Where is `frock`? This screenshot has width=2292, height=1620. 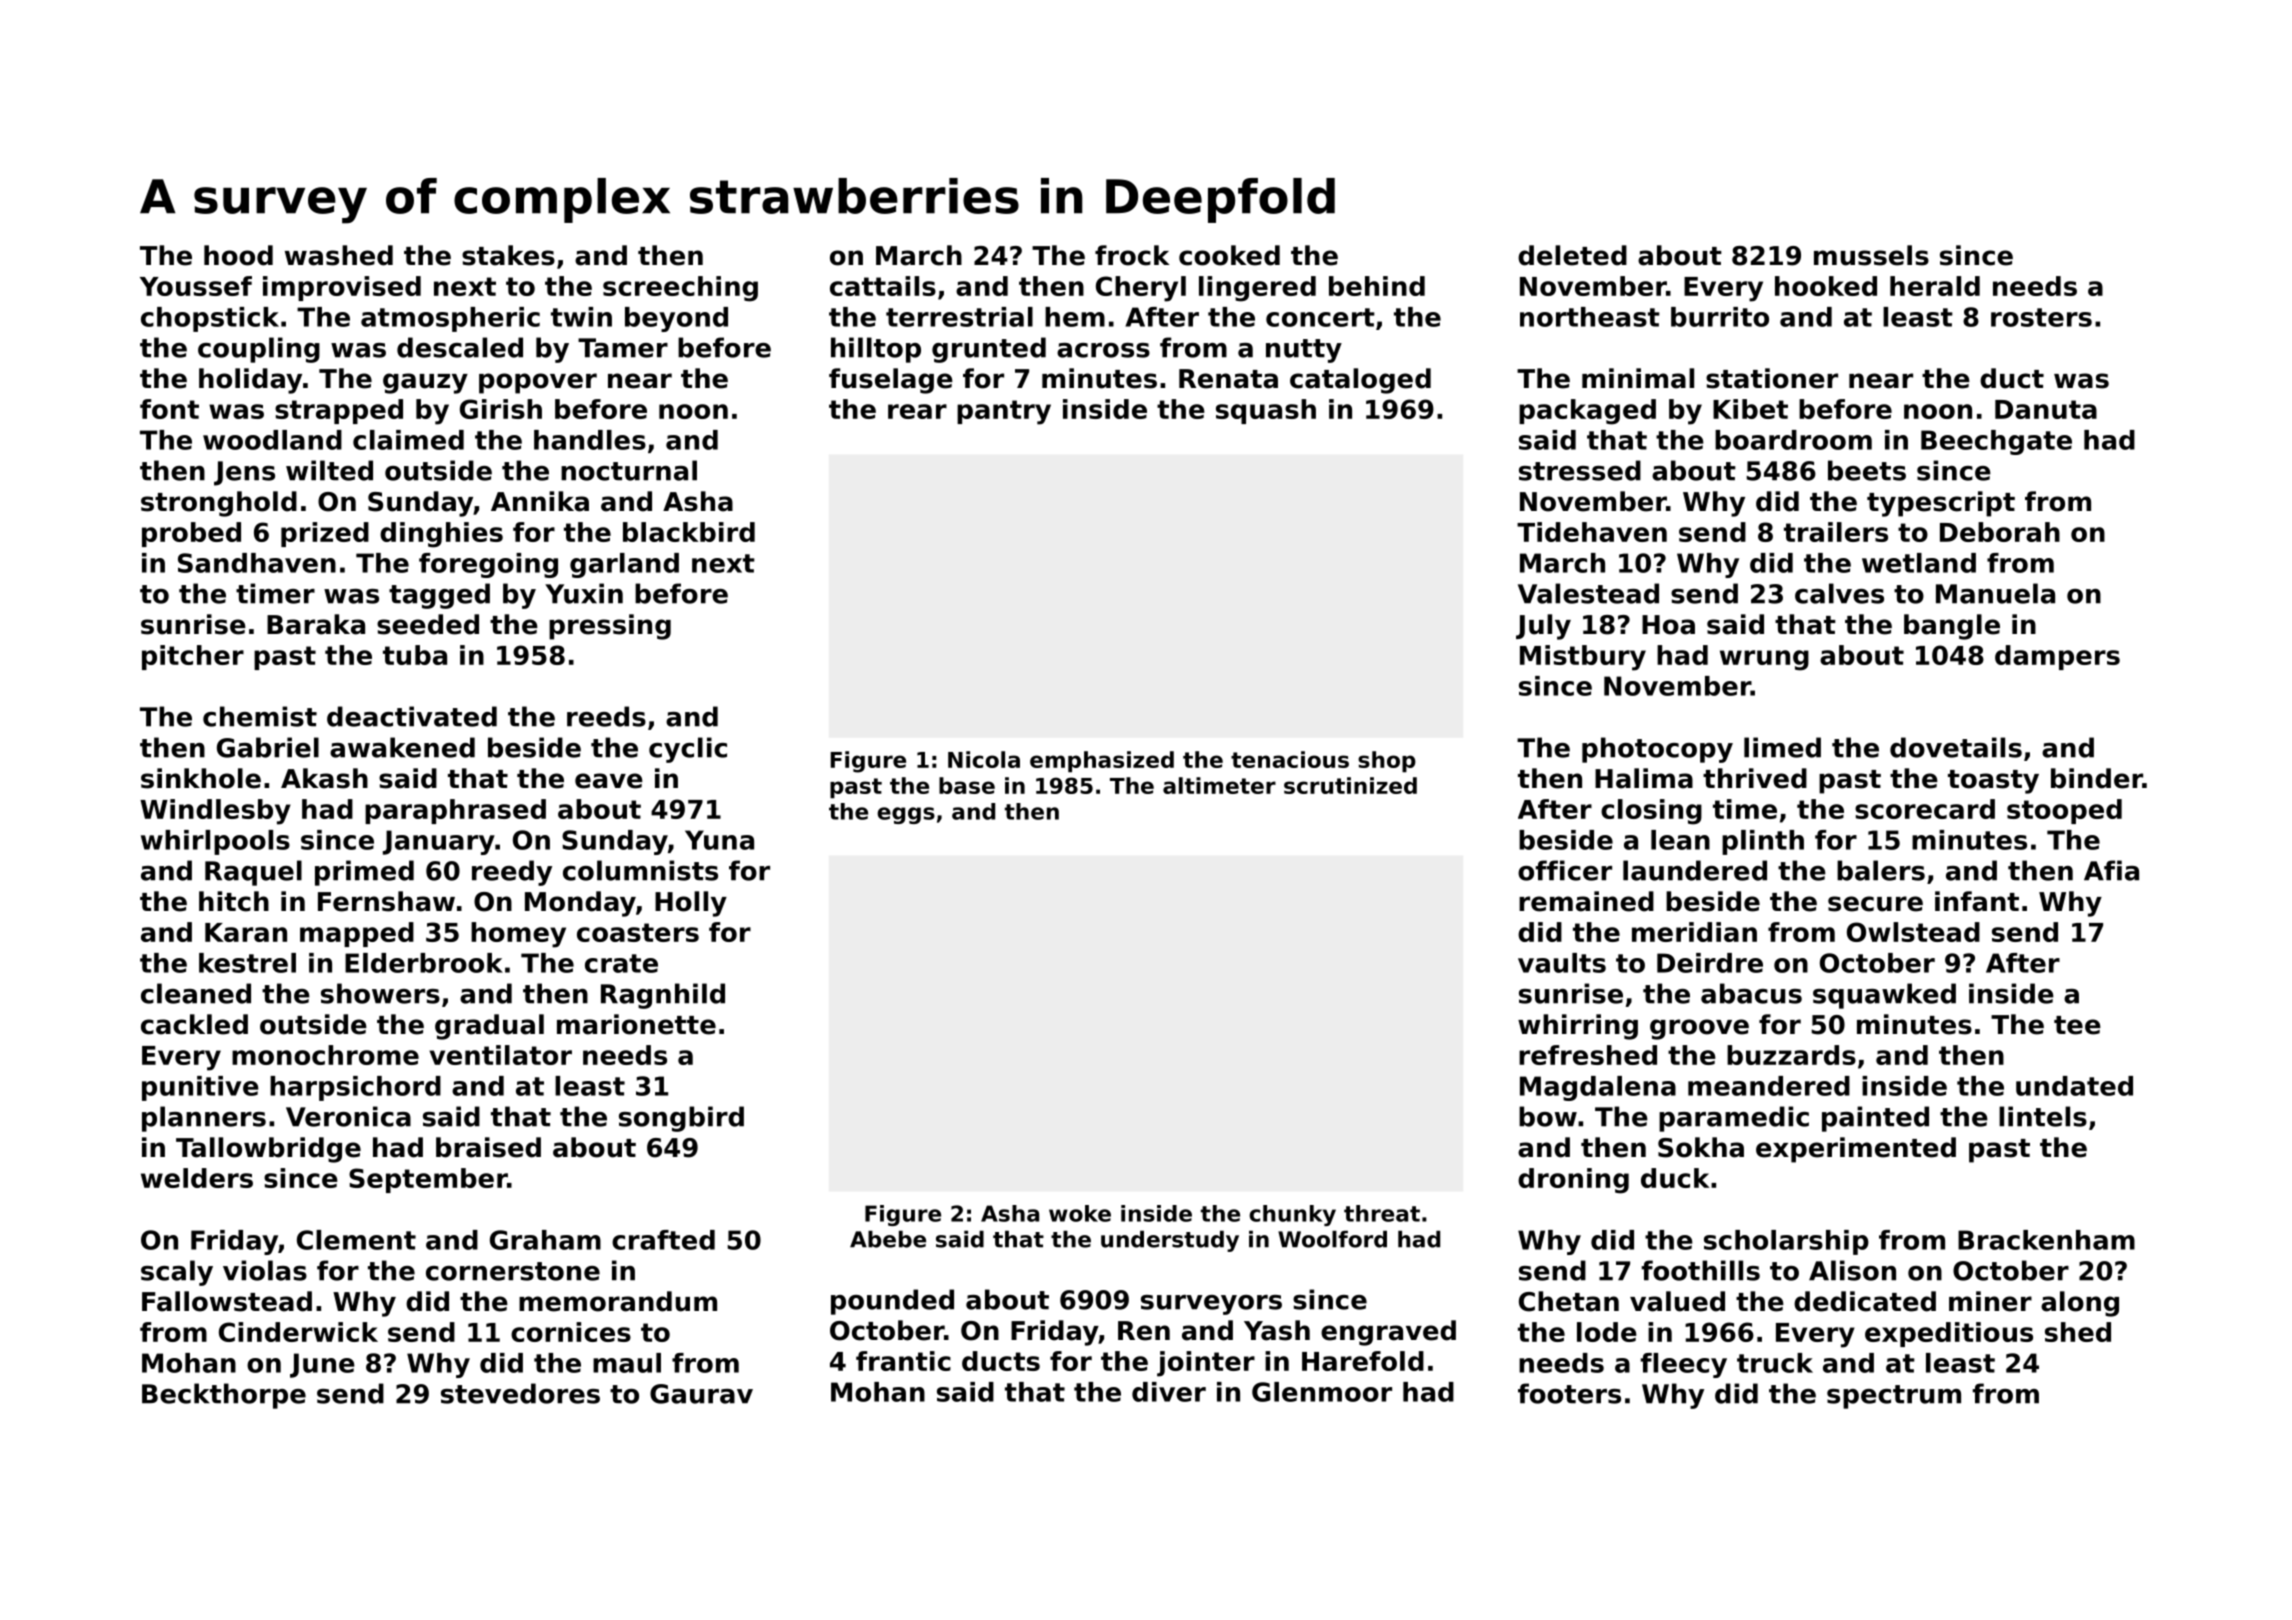
frock is located at coordinates (1132, 255).
